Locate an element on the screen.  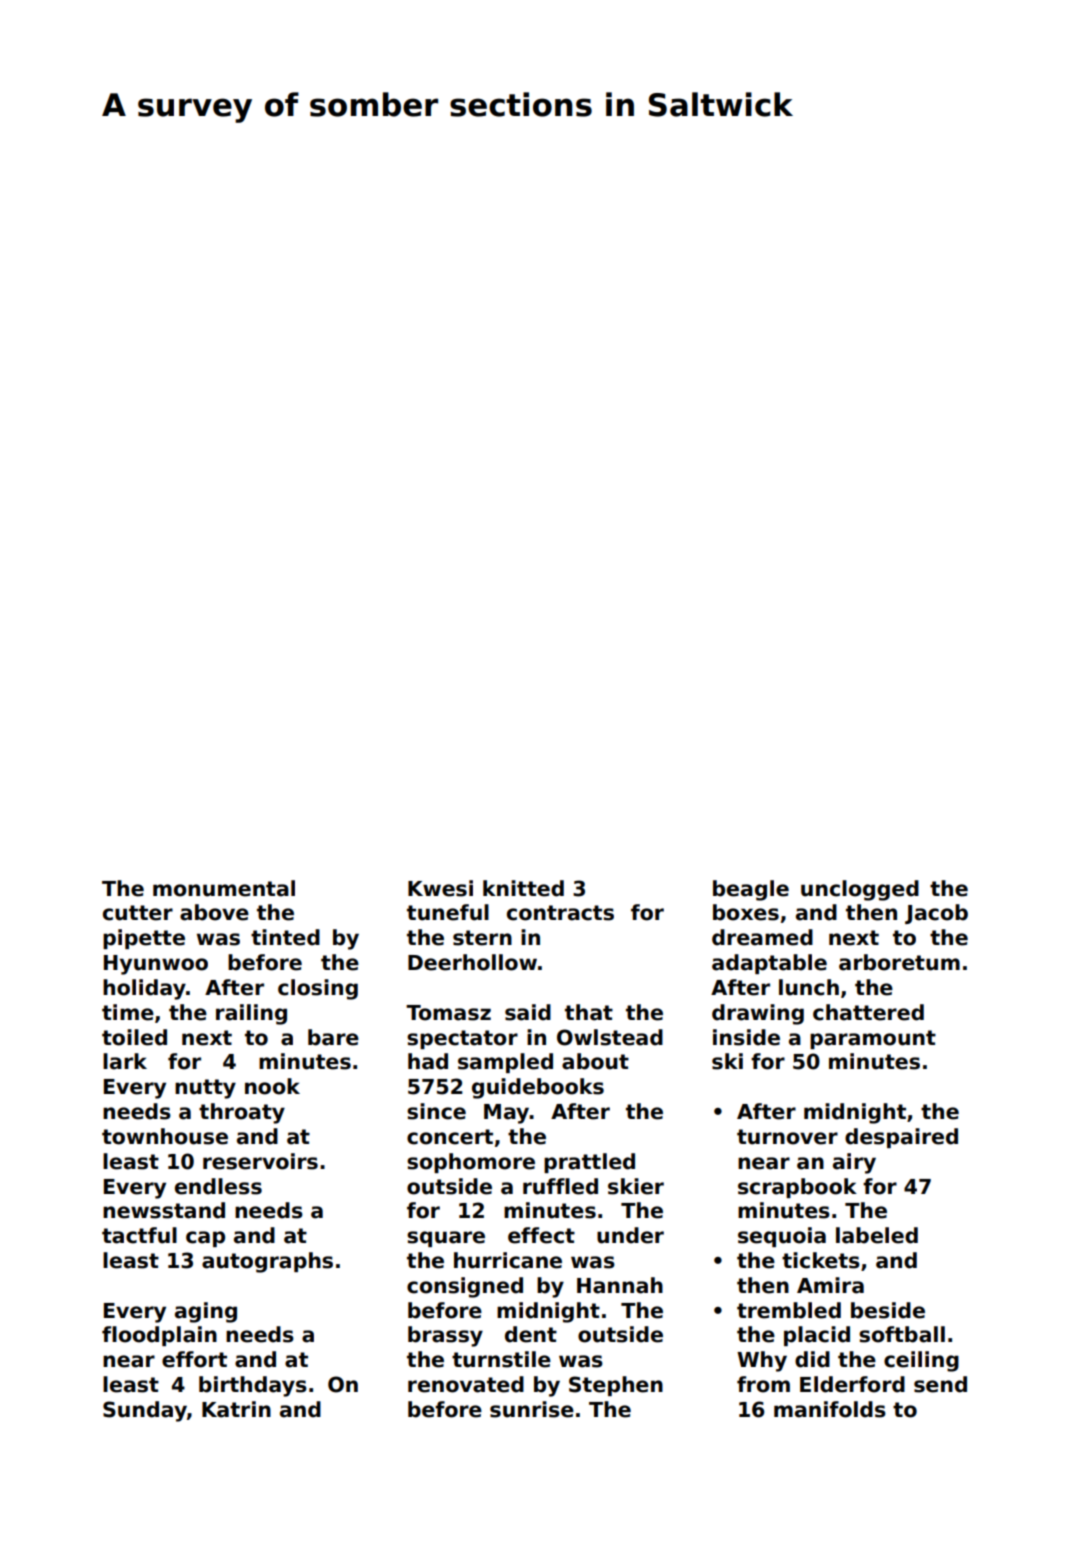
Jacob is located at coordinates (936, 914).
